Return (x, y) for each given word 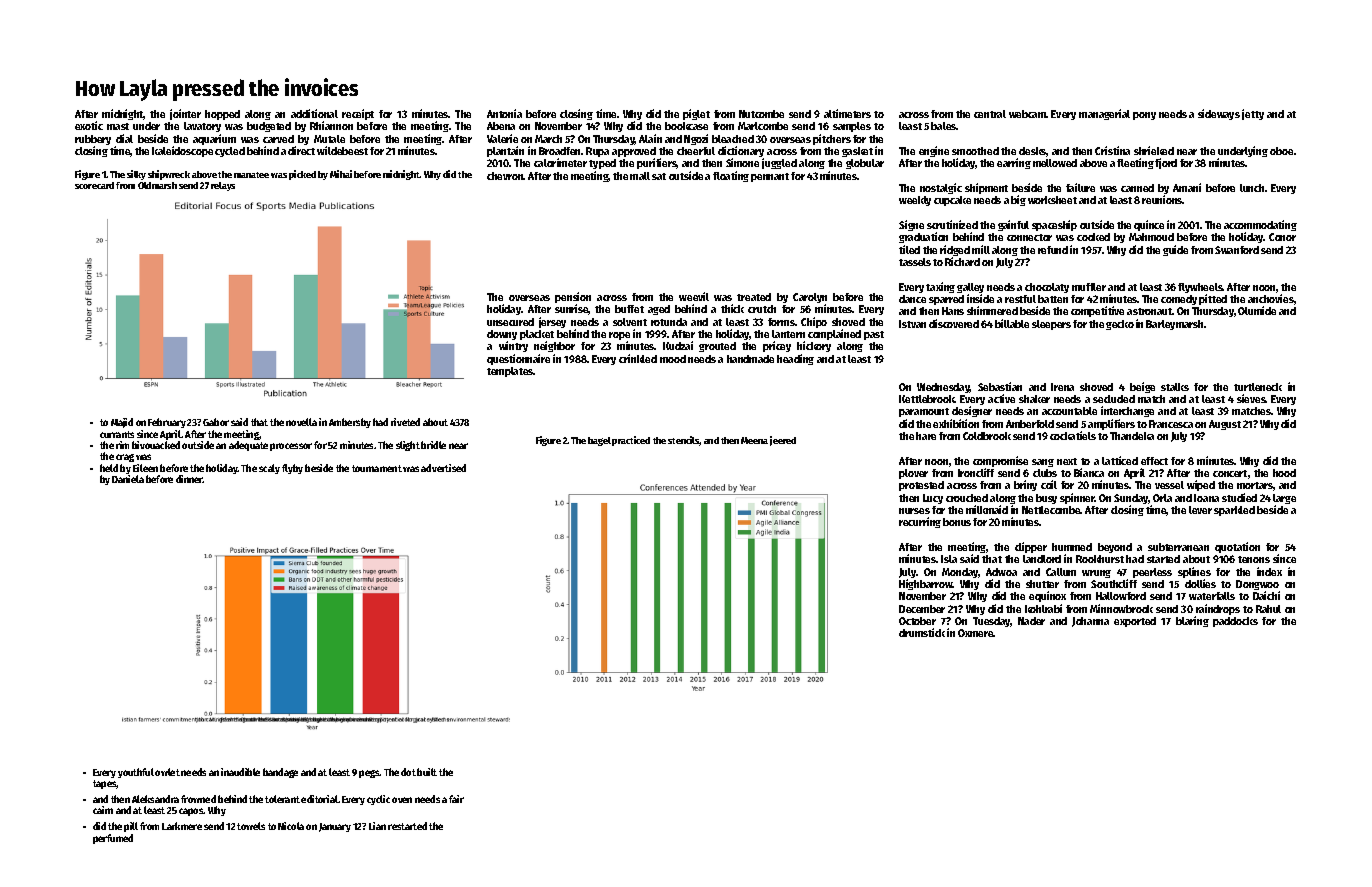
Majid (122, 423)
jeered (783, 441)
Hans (953, 311)
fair (456, 799)
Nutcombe (761, 114)
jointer (185, 114)
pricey (777, 346)
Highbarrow (926, 584)
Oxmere (976, 633)
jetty (1253, 114)
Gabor (216, 422)
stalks (1175, 387)
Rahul (1268, 609)
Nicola (291, 826)
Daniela (128, 479)
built (427, 772)
